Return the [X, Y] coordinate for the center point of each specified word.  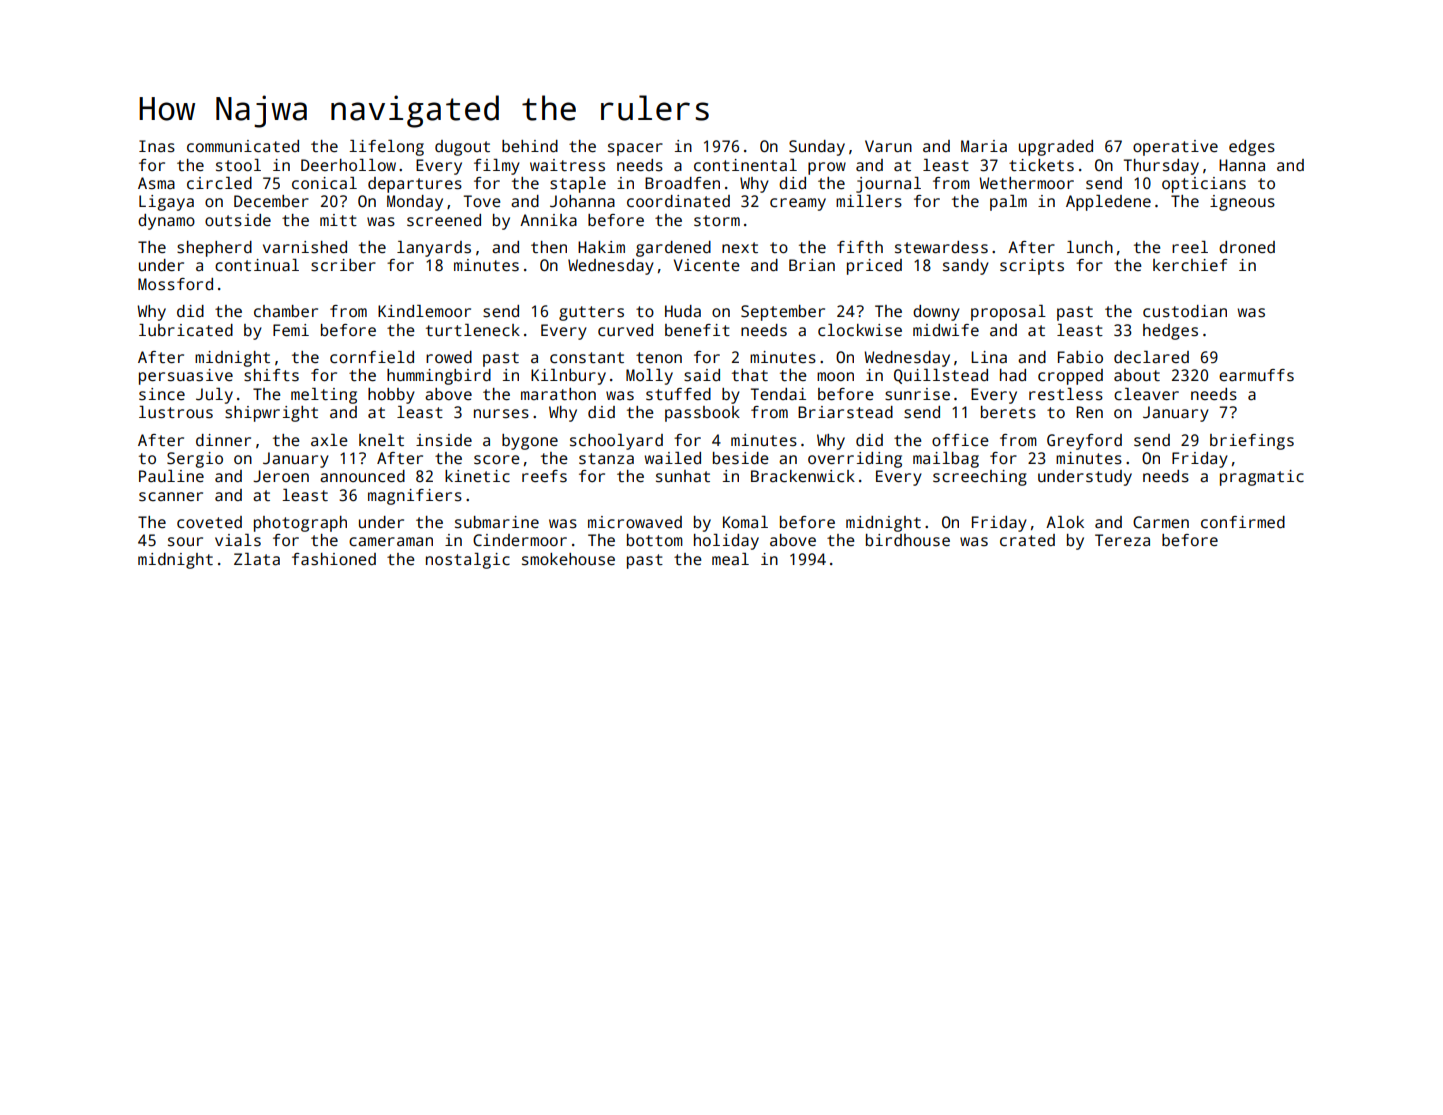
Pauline [171, 476]
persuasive [186, 377]
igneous [1242, 203]
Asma [156, 183]
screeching [980, 478]
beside [741, 458]
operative [1175, 148]
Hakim [601, 247]
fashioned [334, 559]
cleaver [1146, 394]
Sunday [817, 148]
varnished [305, 247]
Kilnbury [568, 377]
